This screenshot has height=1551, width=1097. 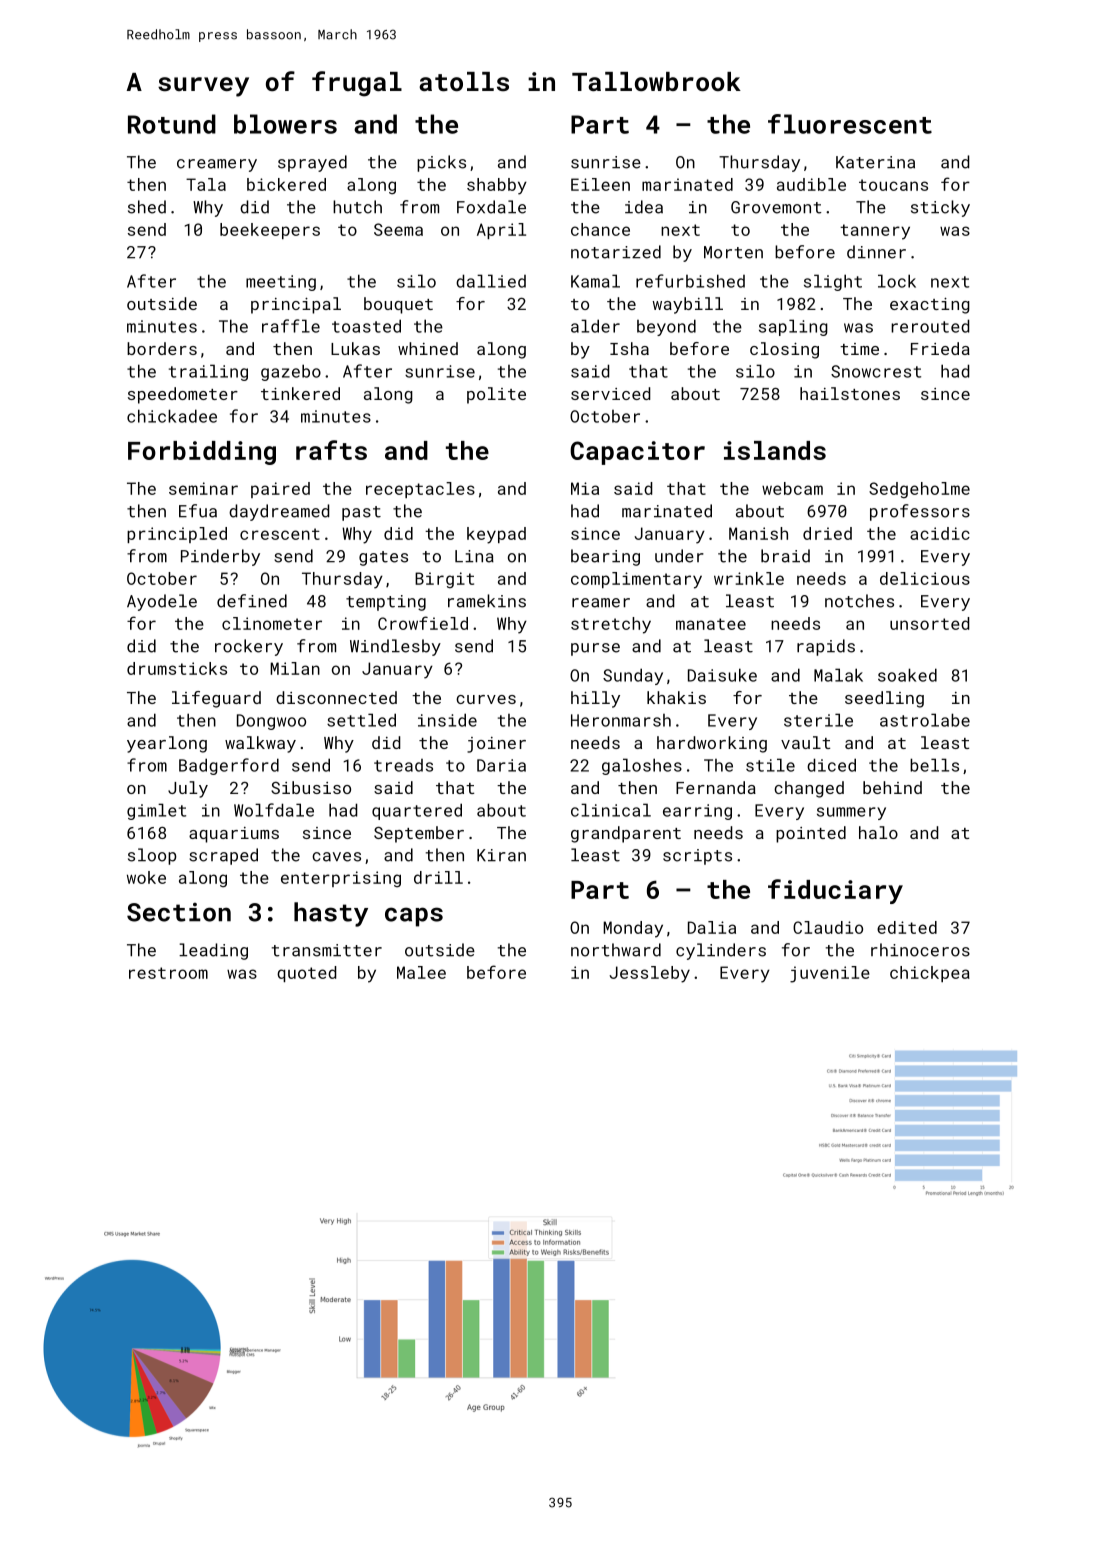 I want to click on Rotund, so click(x=172, y=124).
